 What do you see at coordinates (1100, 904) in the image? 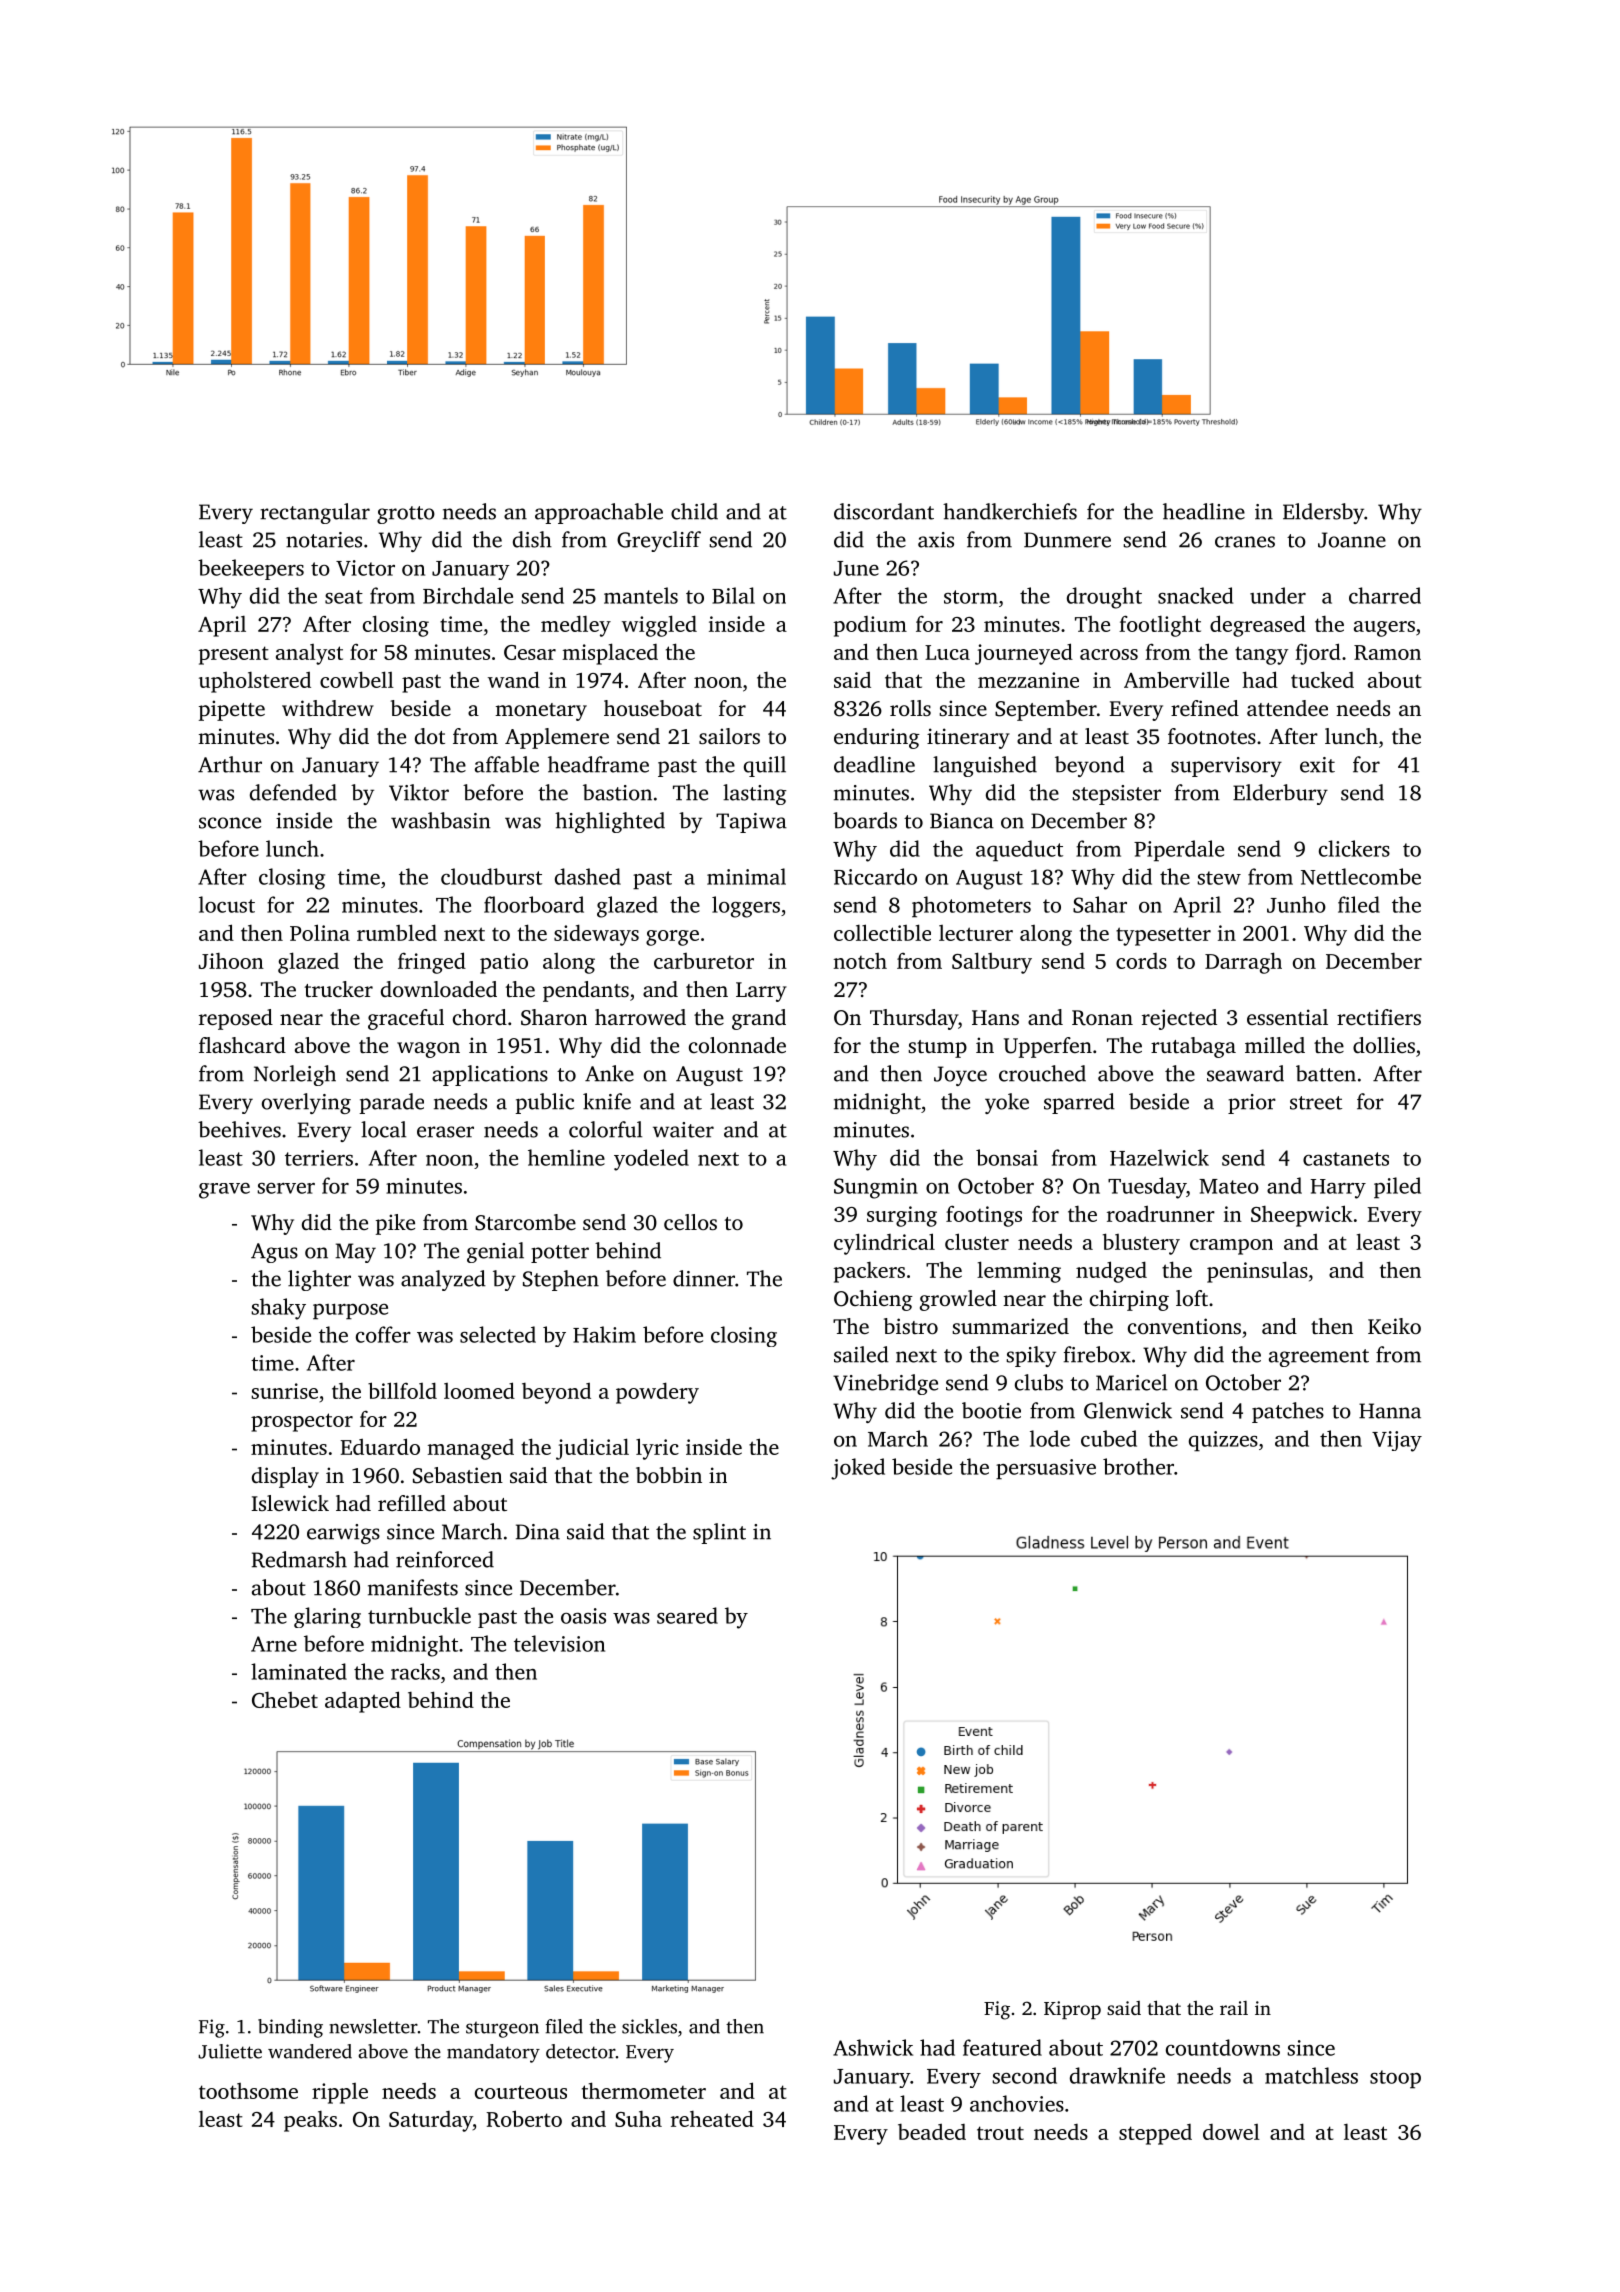
I see `Sahar` at bounding box center [1100, 904].
